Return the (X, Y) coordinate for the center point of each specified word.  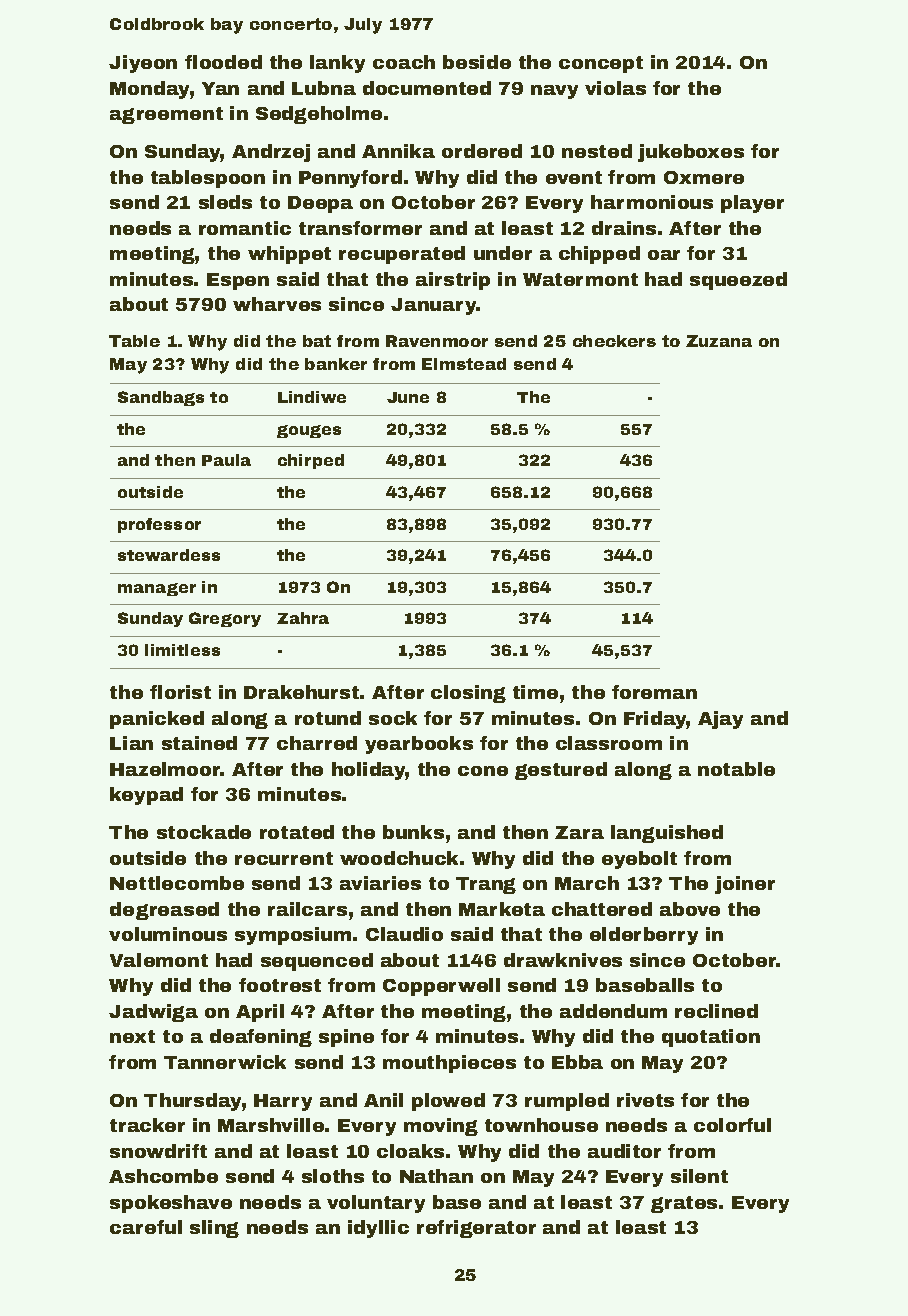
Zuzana (719, 341)
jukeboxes (691, 153)
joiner (745, 885)
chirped (311, 461)
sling (214, 1229)
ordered (482, 151)
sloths (333, 1176)
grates (684, 1204)
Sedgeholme (319, 115)
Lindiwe (312, 397)
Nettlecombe (177, 883)
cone (483, 771)
